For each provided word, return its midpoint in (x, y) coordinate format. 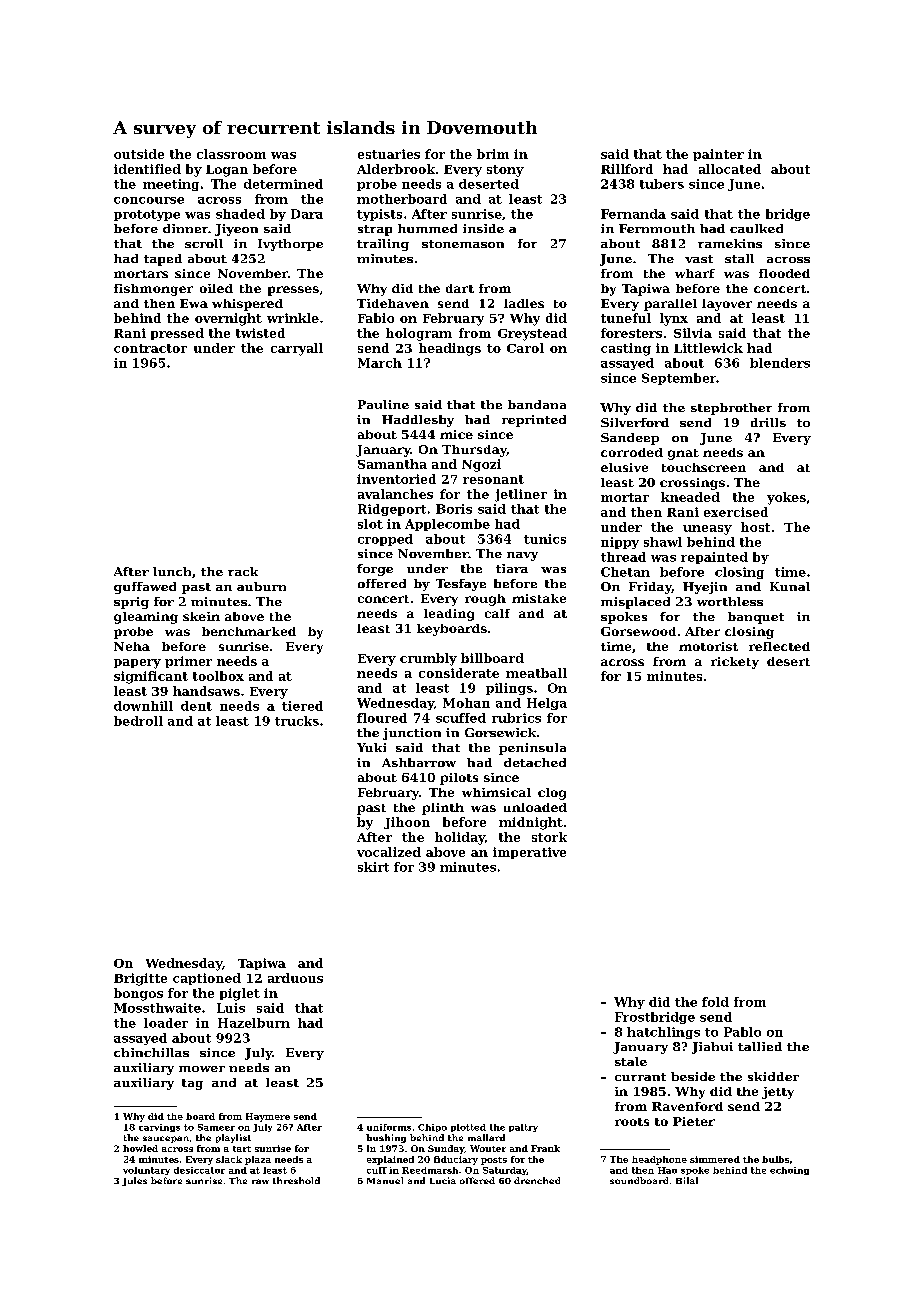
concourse (149, 200)
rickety (735, 663)
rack (243, 571)
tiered (302, 706)
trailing (383, 245)
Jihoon (407, 823)
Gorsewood (638, 631)
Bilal (687, 1180)
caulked (756, 228)
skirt (373, 867)
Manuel (385, 1180)
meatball (536, 673)
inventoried (396, 479)
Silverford (635, 422)
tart (242, 1149)
